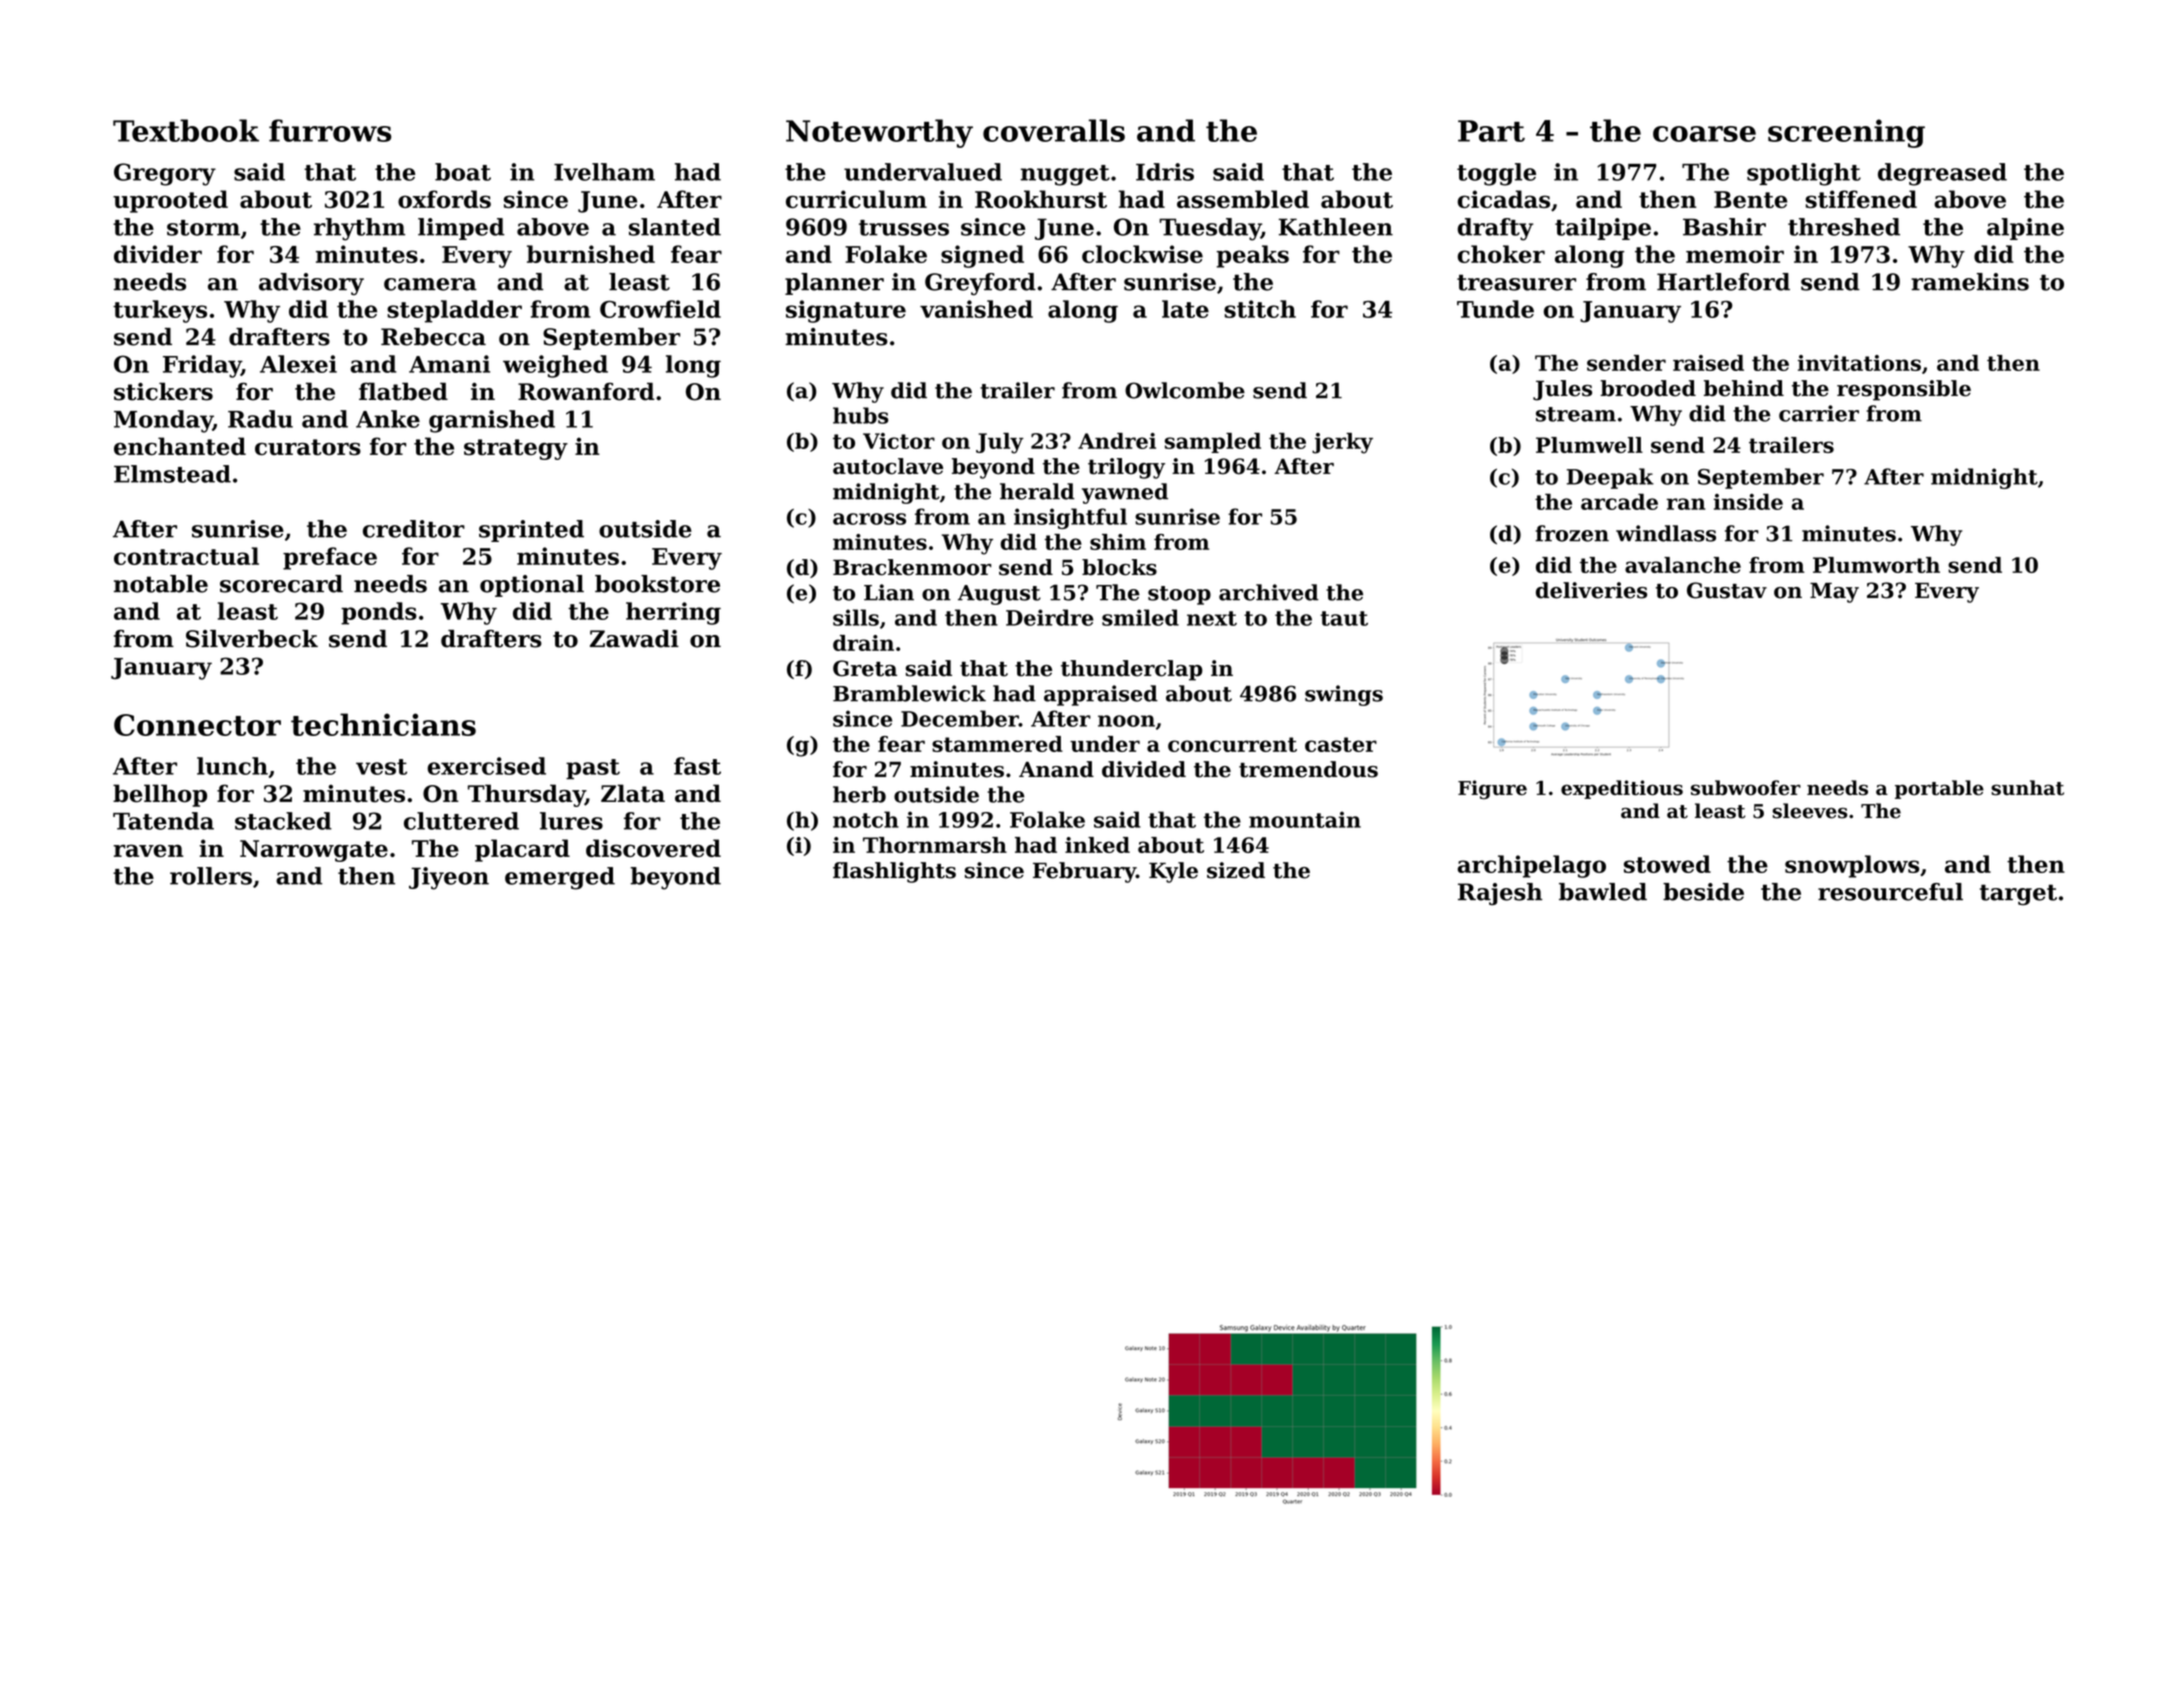  What do you see at coordinates (1876, 565) in the image?
I see `Plumworth` at bounding box center [1876, 565].
